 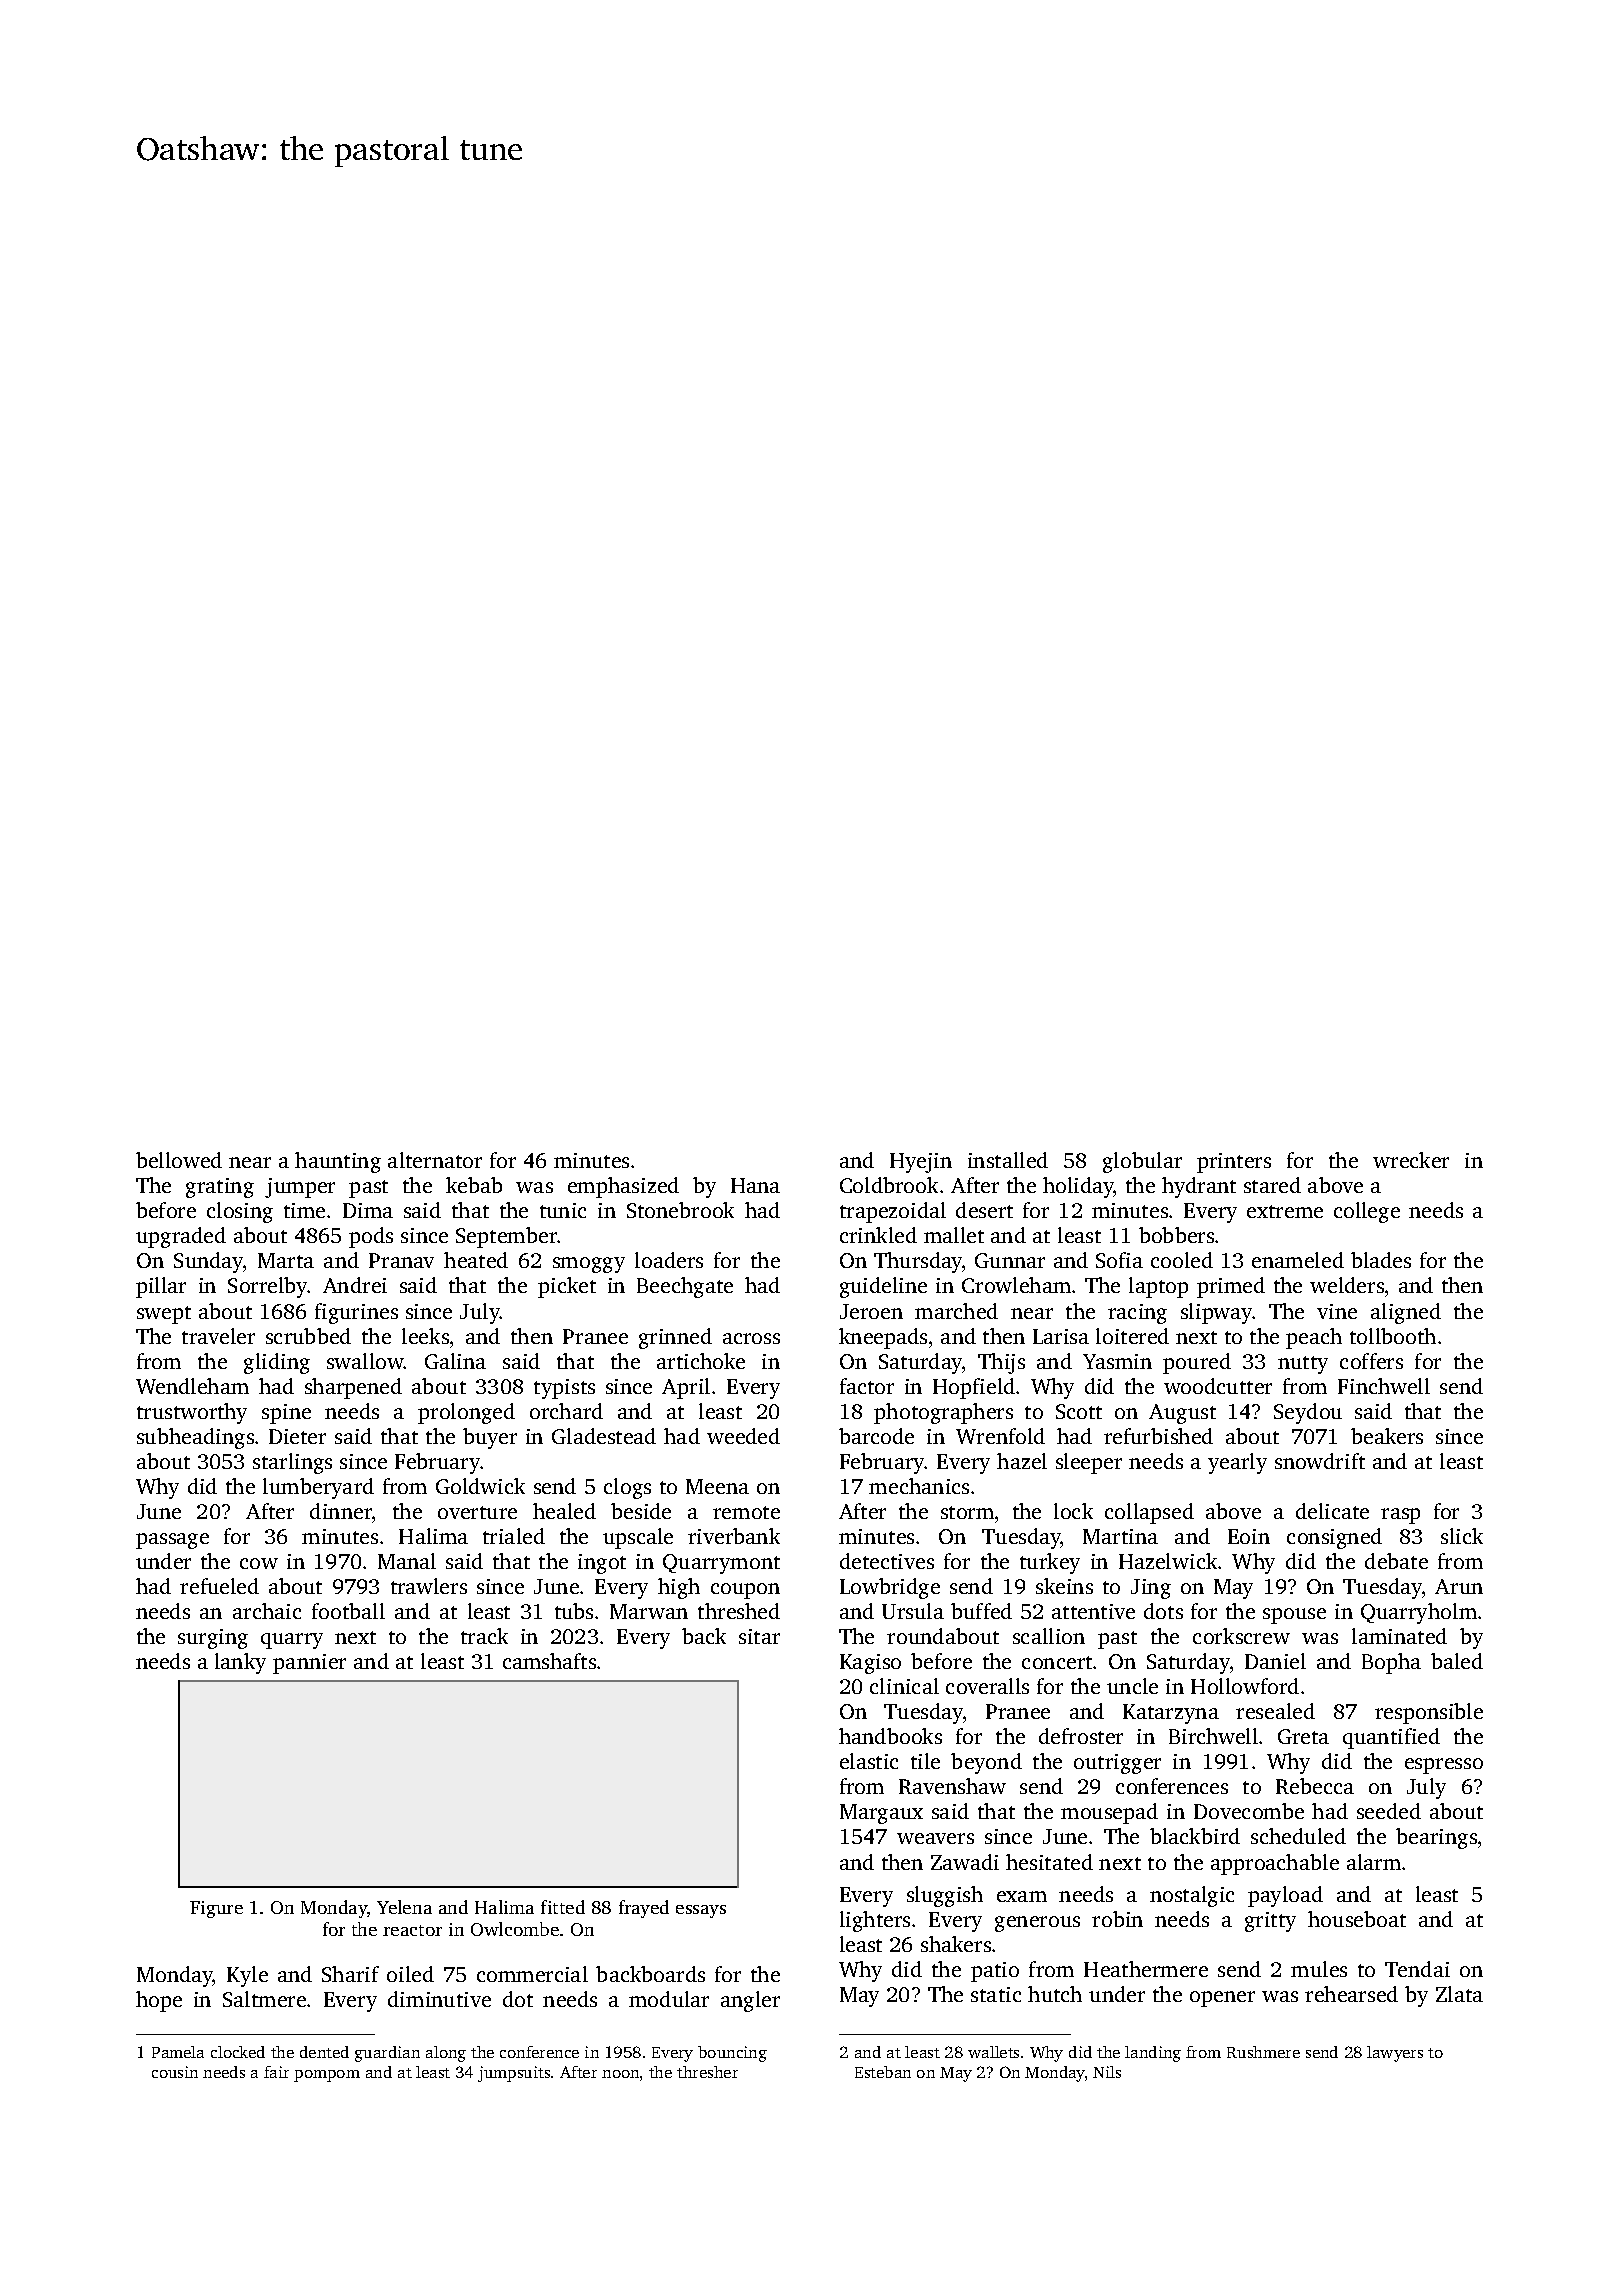 What do you see at coordinates (986, 1763) in the page?
I see `beyond` at bounding box center [986, 1763].
